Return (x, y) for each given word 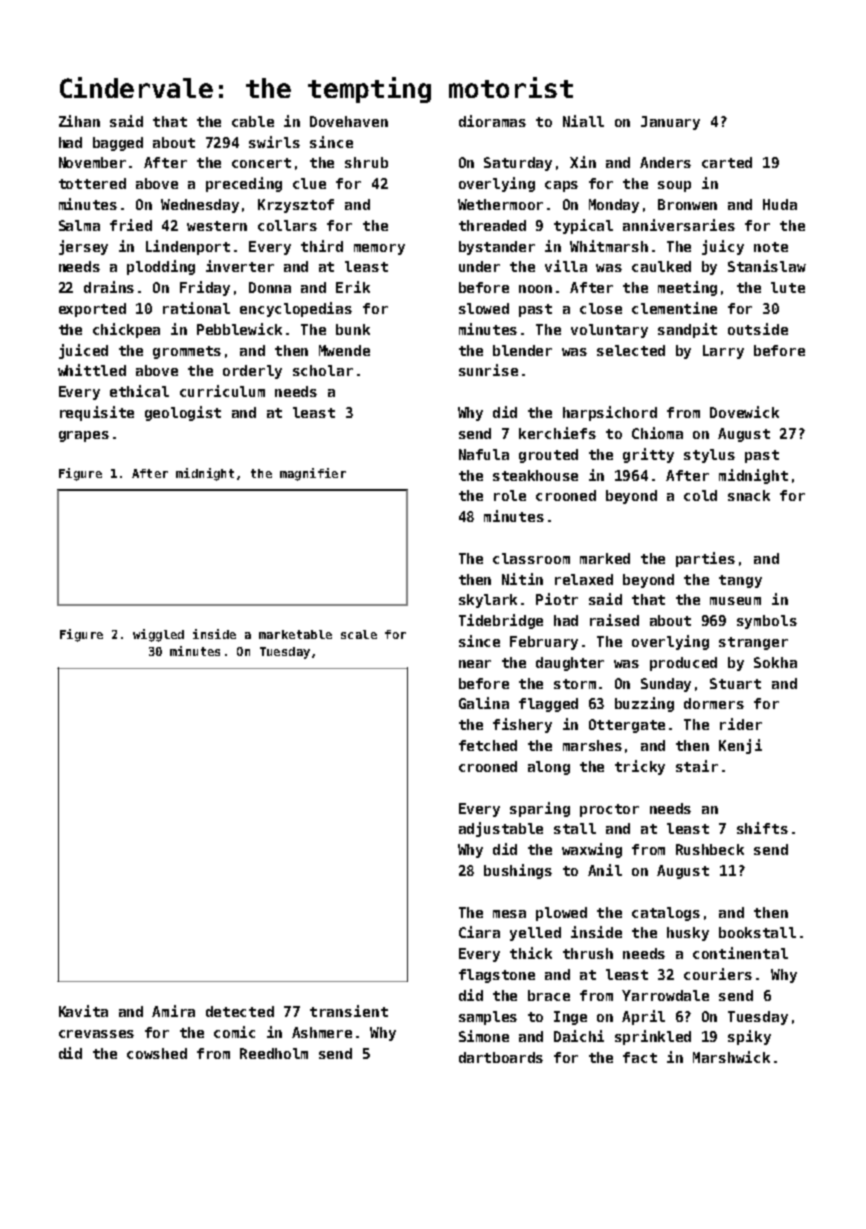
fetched (488, 745)
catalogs (666, 914)
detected (240, 1011)
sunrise (488, 370)
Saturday (518, 164)
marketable (295, 634)
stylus (709, 456)
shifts (762, 828)
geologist (183, 413)
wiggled (158, 635)
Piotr (557, 599)
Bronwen (687, 204)
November (92, 162)
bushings (518, 871)
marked (605, 558)
